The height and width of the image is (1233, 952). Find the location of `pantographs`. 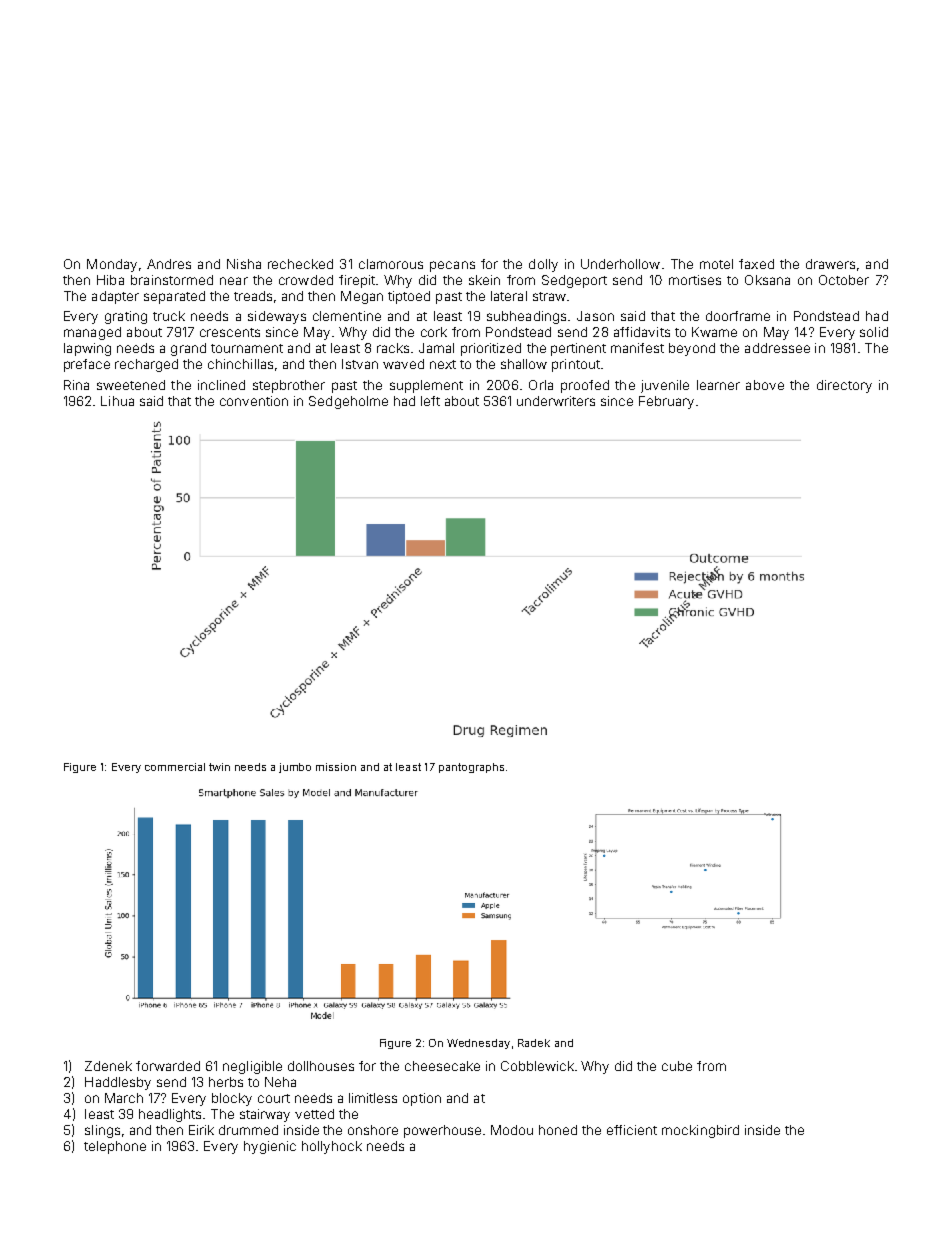

pantographs is located at coordinates (471, 768).
